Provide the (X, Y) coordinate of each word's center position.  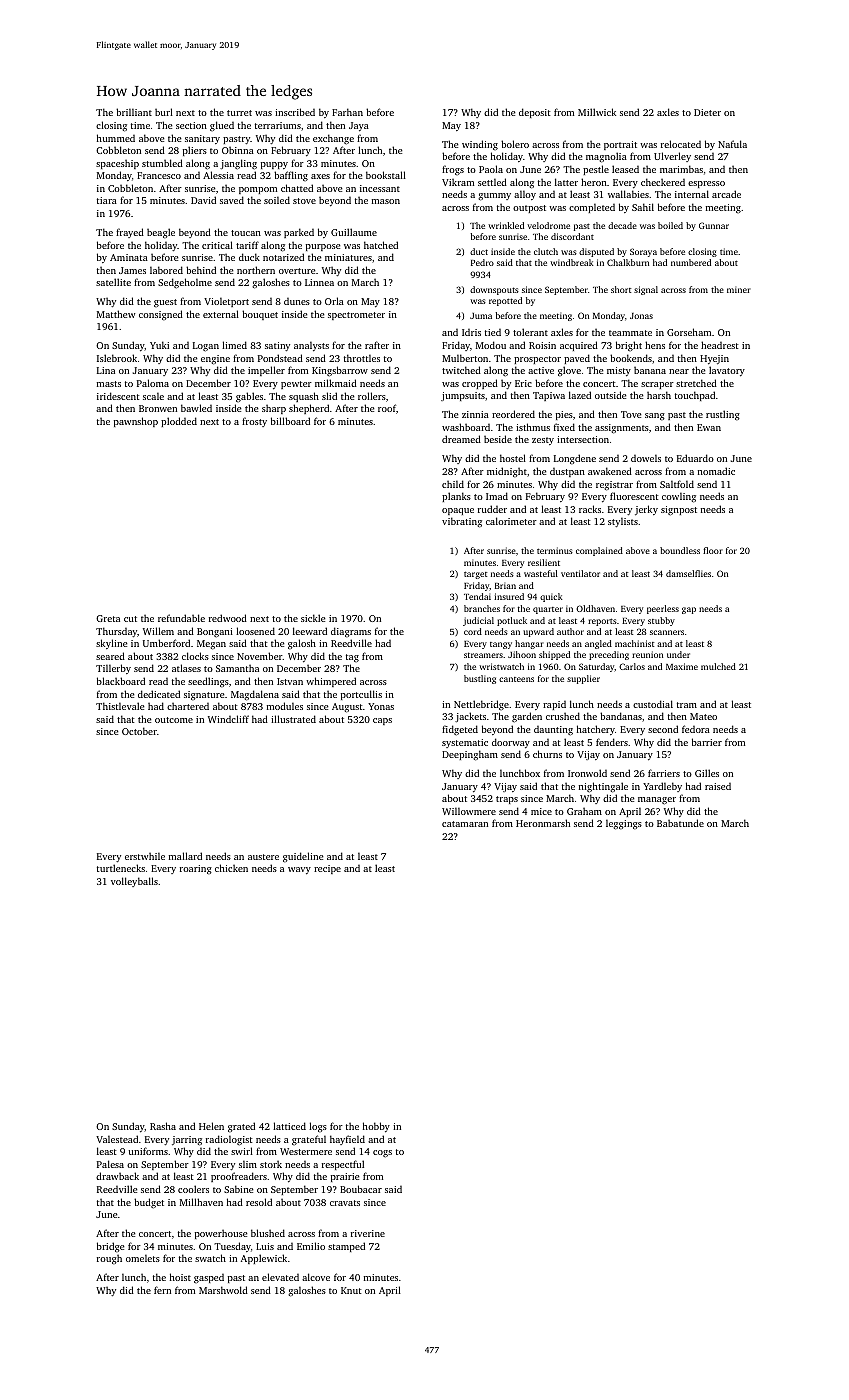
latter (566, 182)
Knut (351, 1290)
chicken (231, 868)
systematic (465, 743)
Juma (481, 316)
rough (109, 1260)
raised (718, 786)
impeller (266, 371)
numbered (691, 262)
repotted (505, 301)
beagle (161, 233)
